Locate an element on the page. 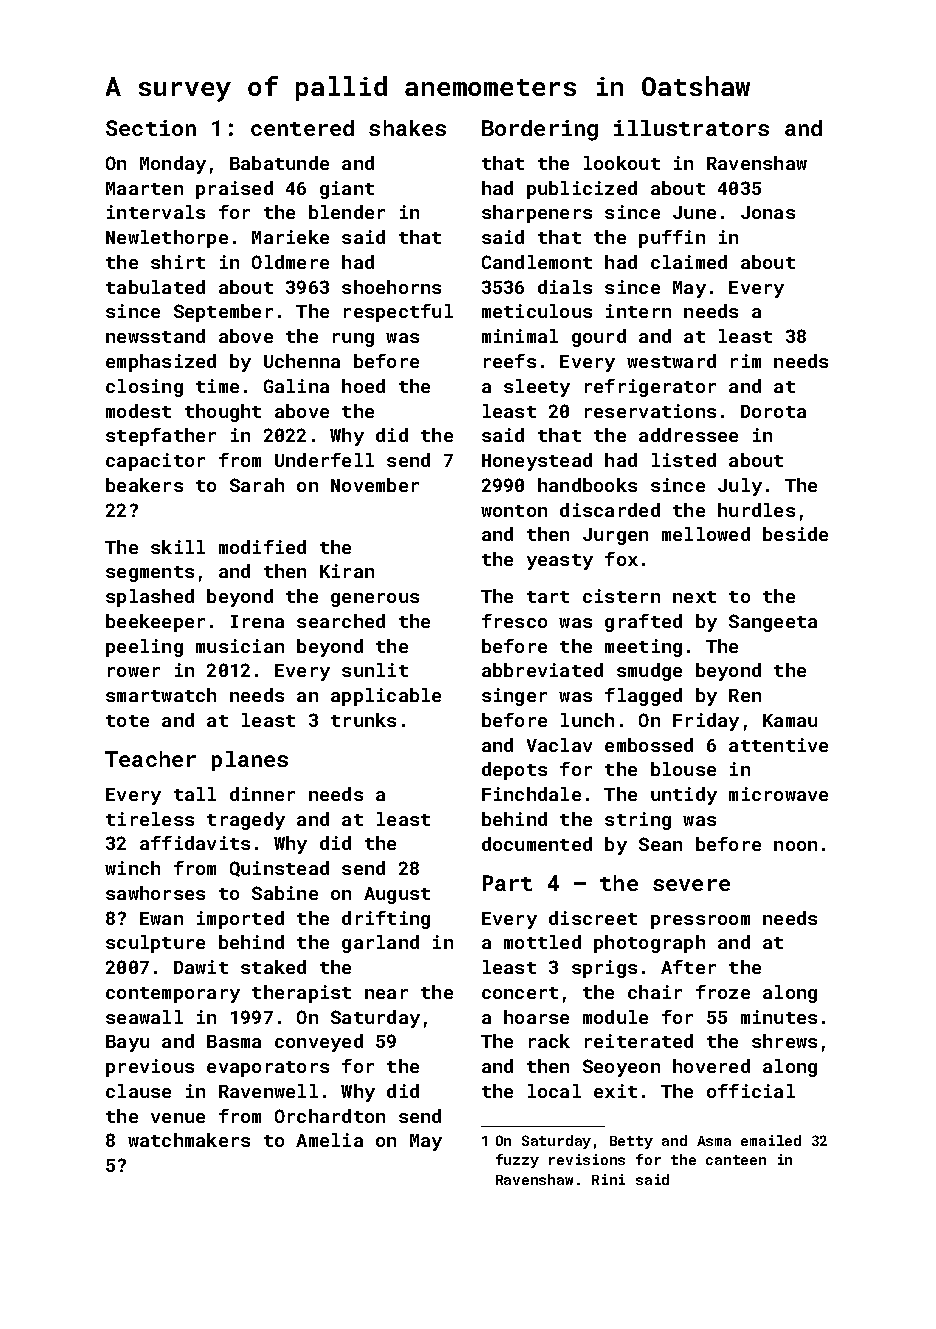 This page has height=1329, width=936. watchmakers is located at coordinates (189, 1140).
